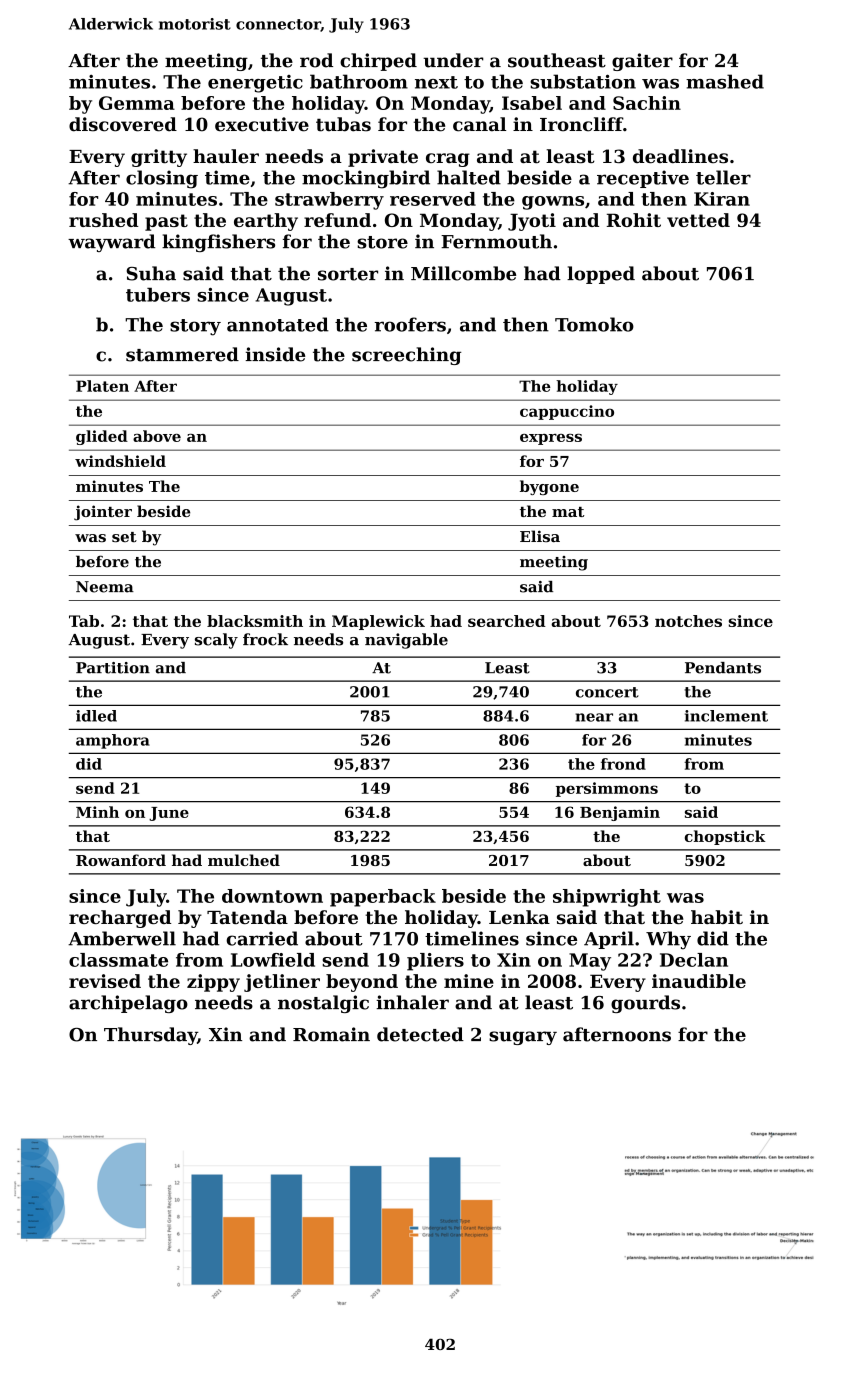 The height and width of the screenshot is (1400, 849). What do you see at coordinates (105, 587) in the screenshot?
I see `Neema` at bounding box center [105, 587].
